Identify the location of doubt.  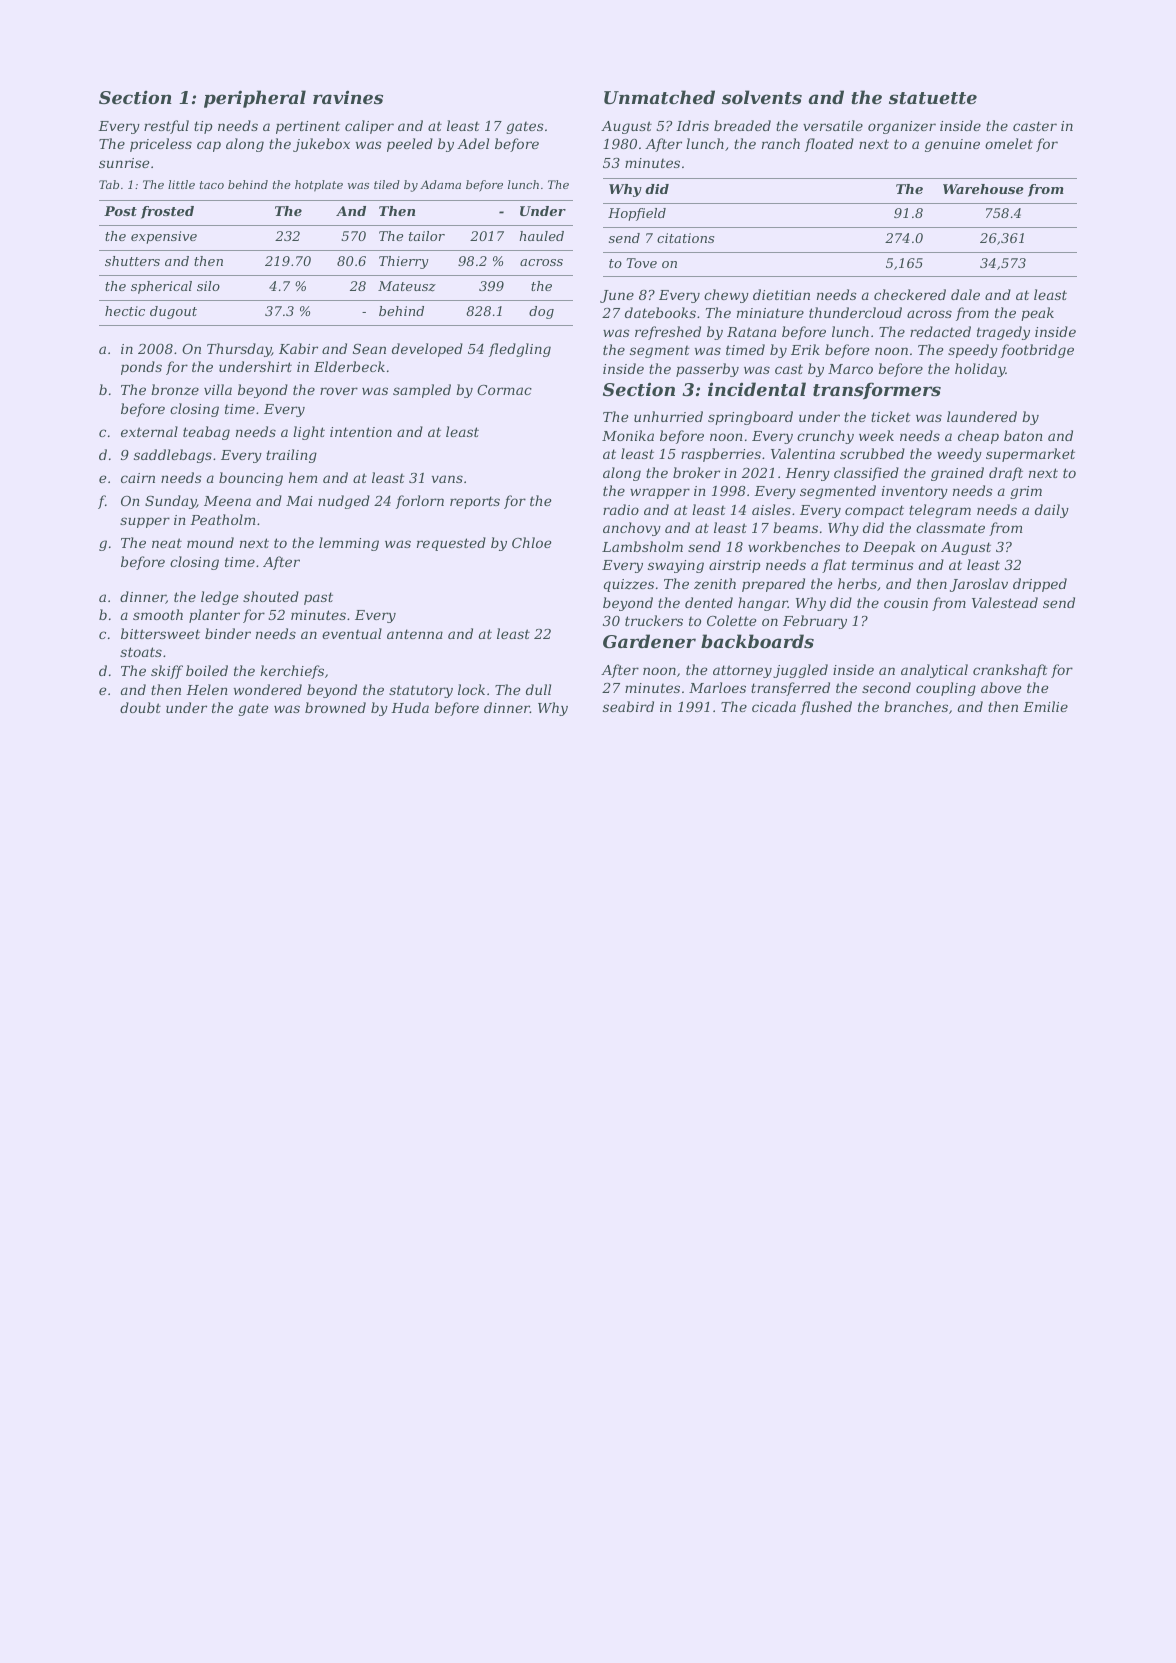
(140, 707).
